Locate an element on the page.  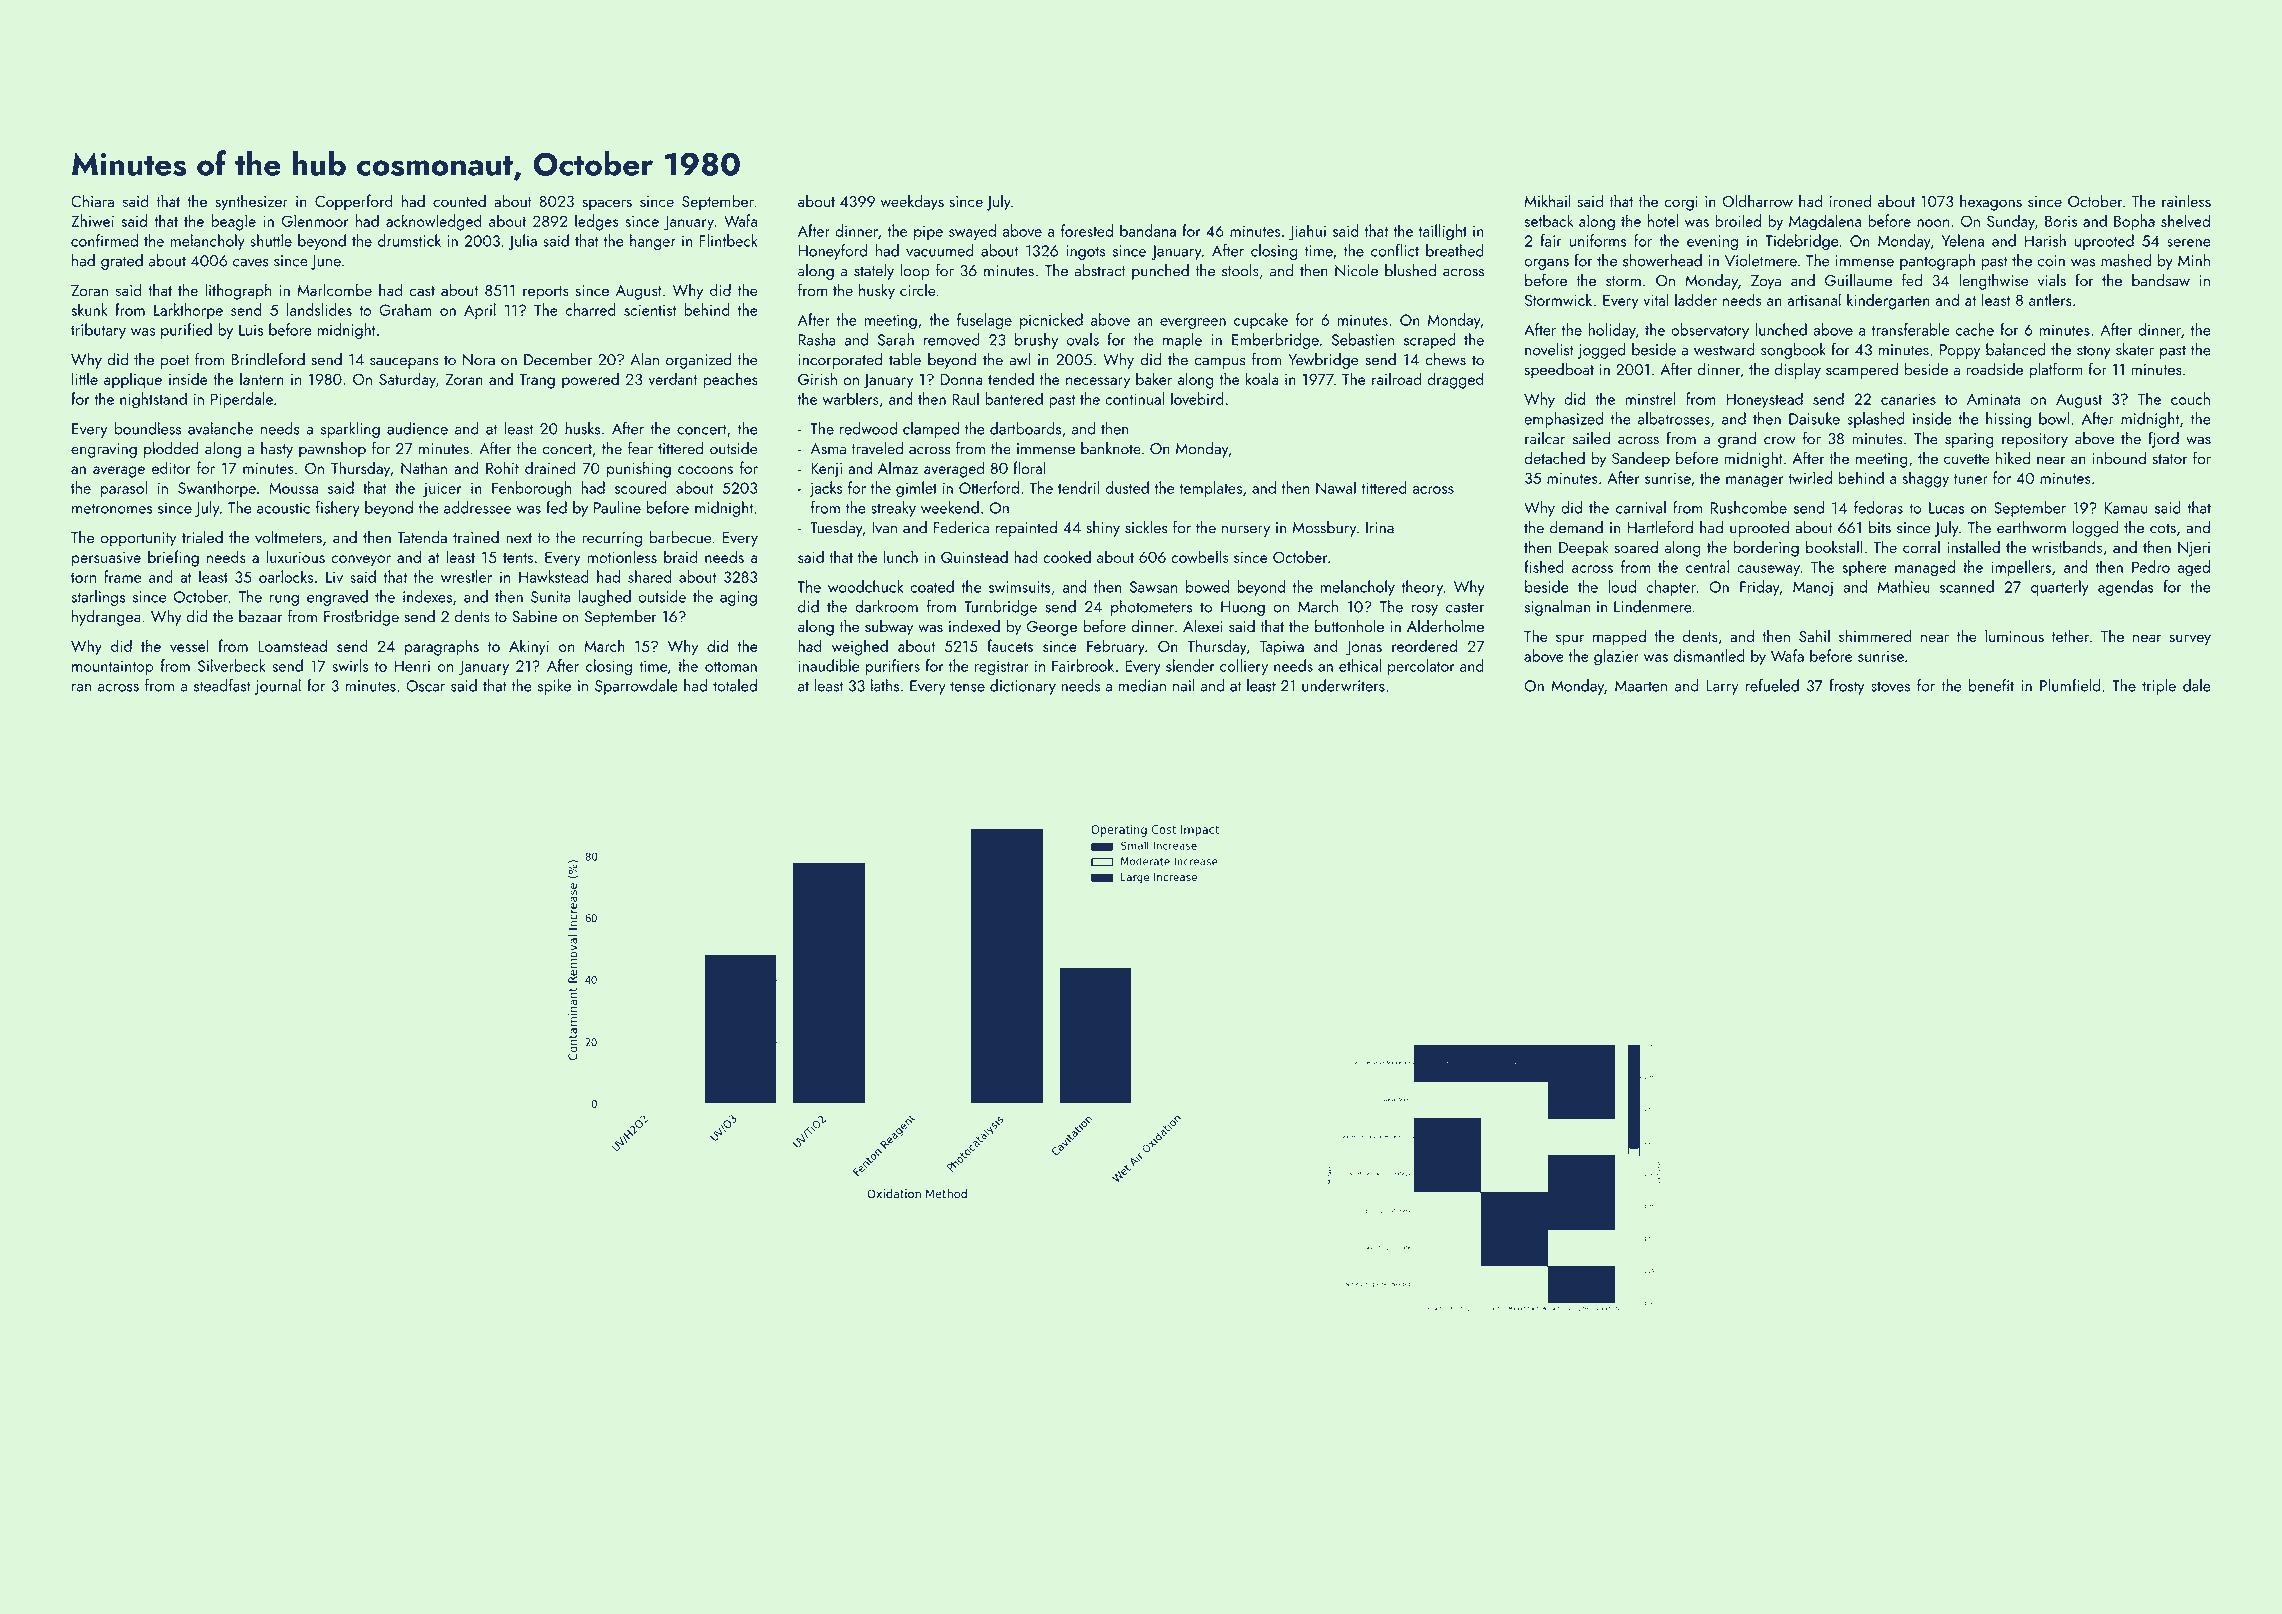
vacuumed is located at coordinates (940, 250).
